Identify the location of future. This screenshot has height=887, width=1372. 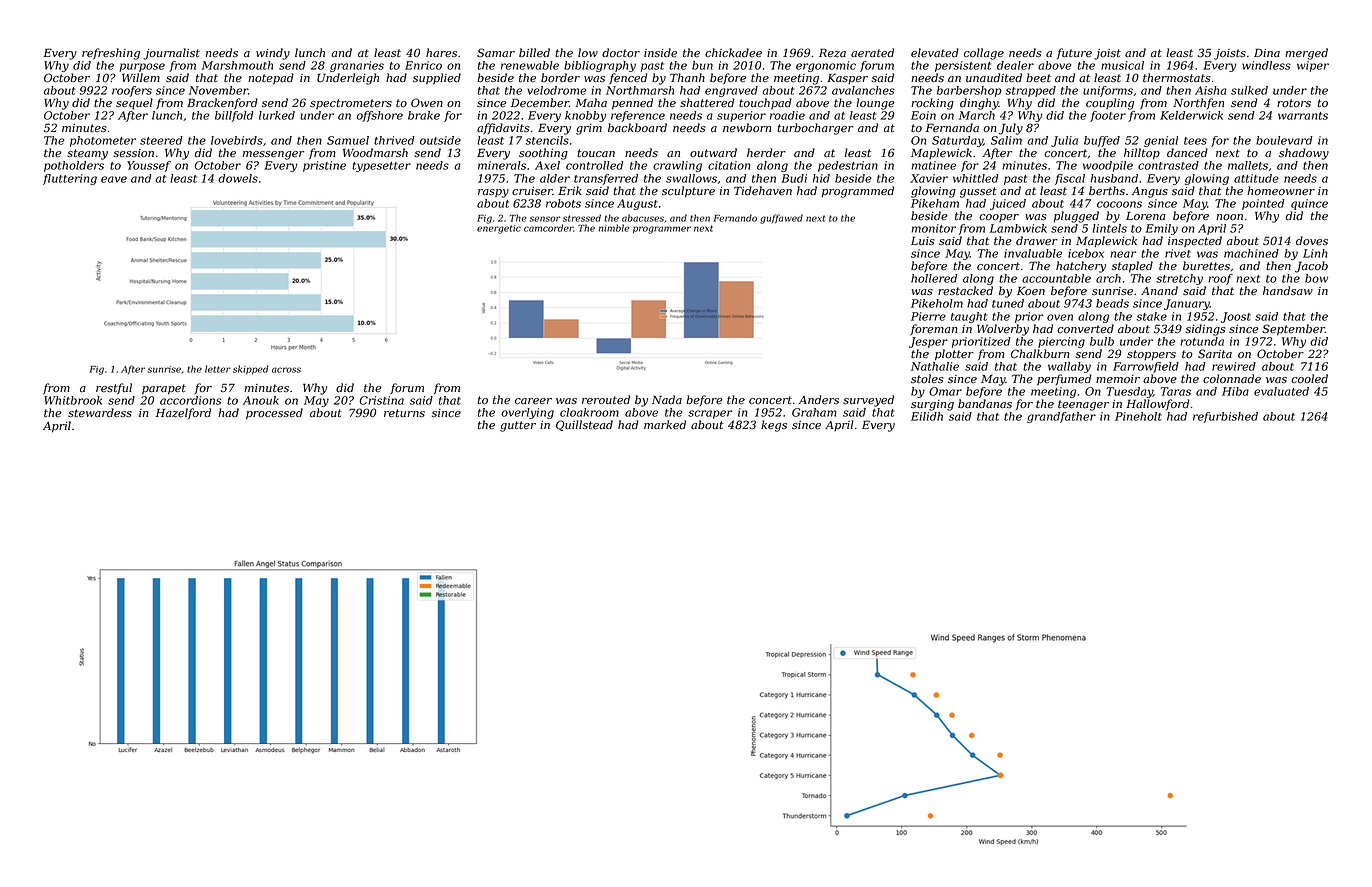
(1074, 53).
